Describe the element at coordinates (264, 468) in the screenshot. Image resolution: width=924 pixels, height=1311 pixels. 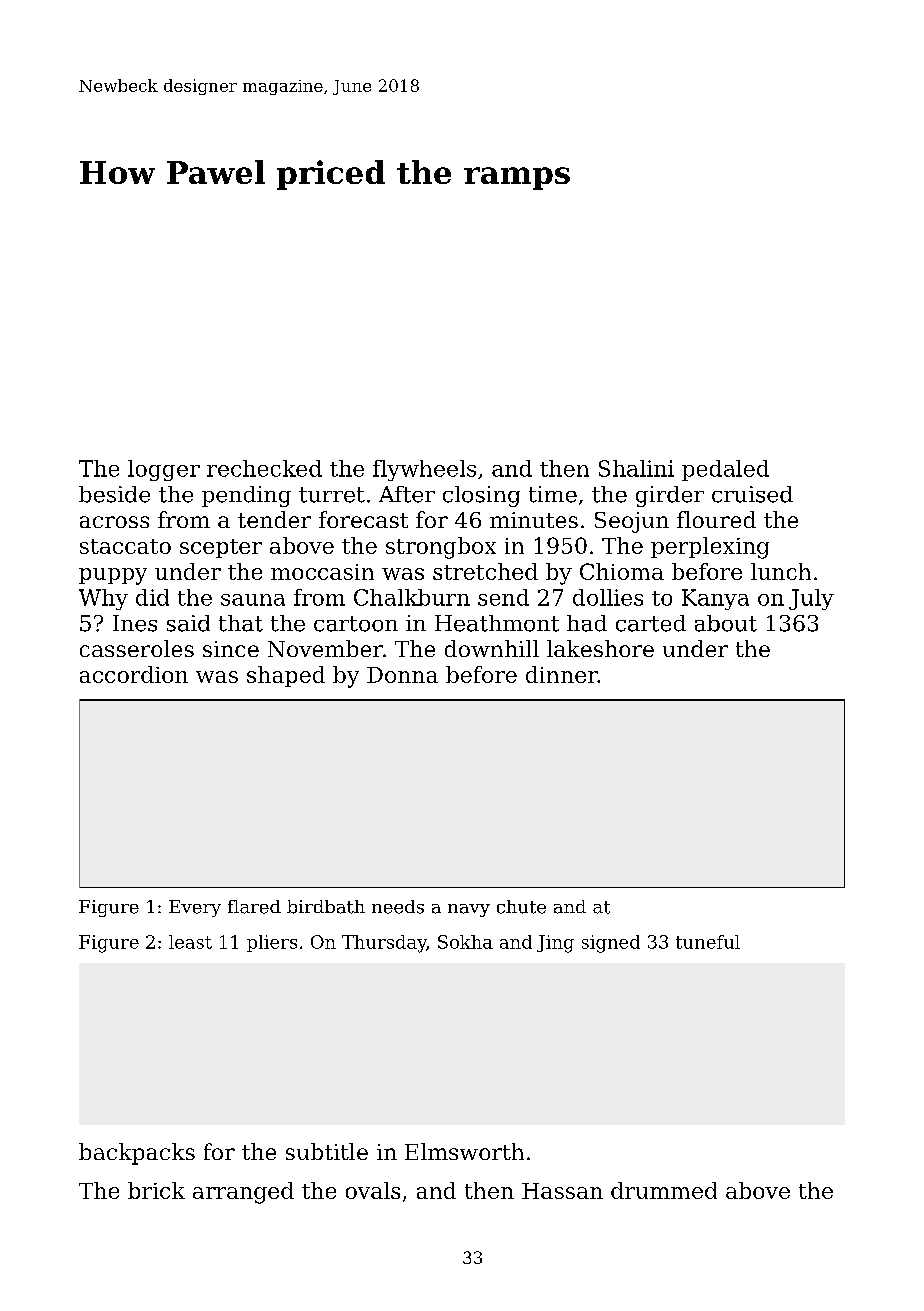
I see `rechecked` at that location.
